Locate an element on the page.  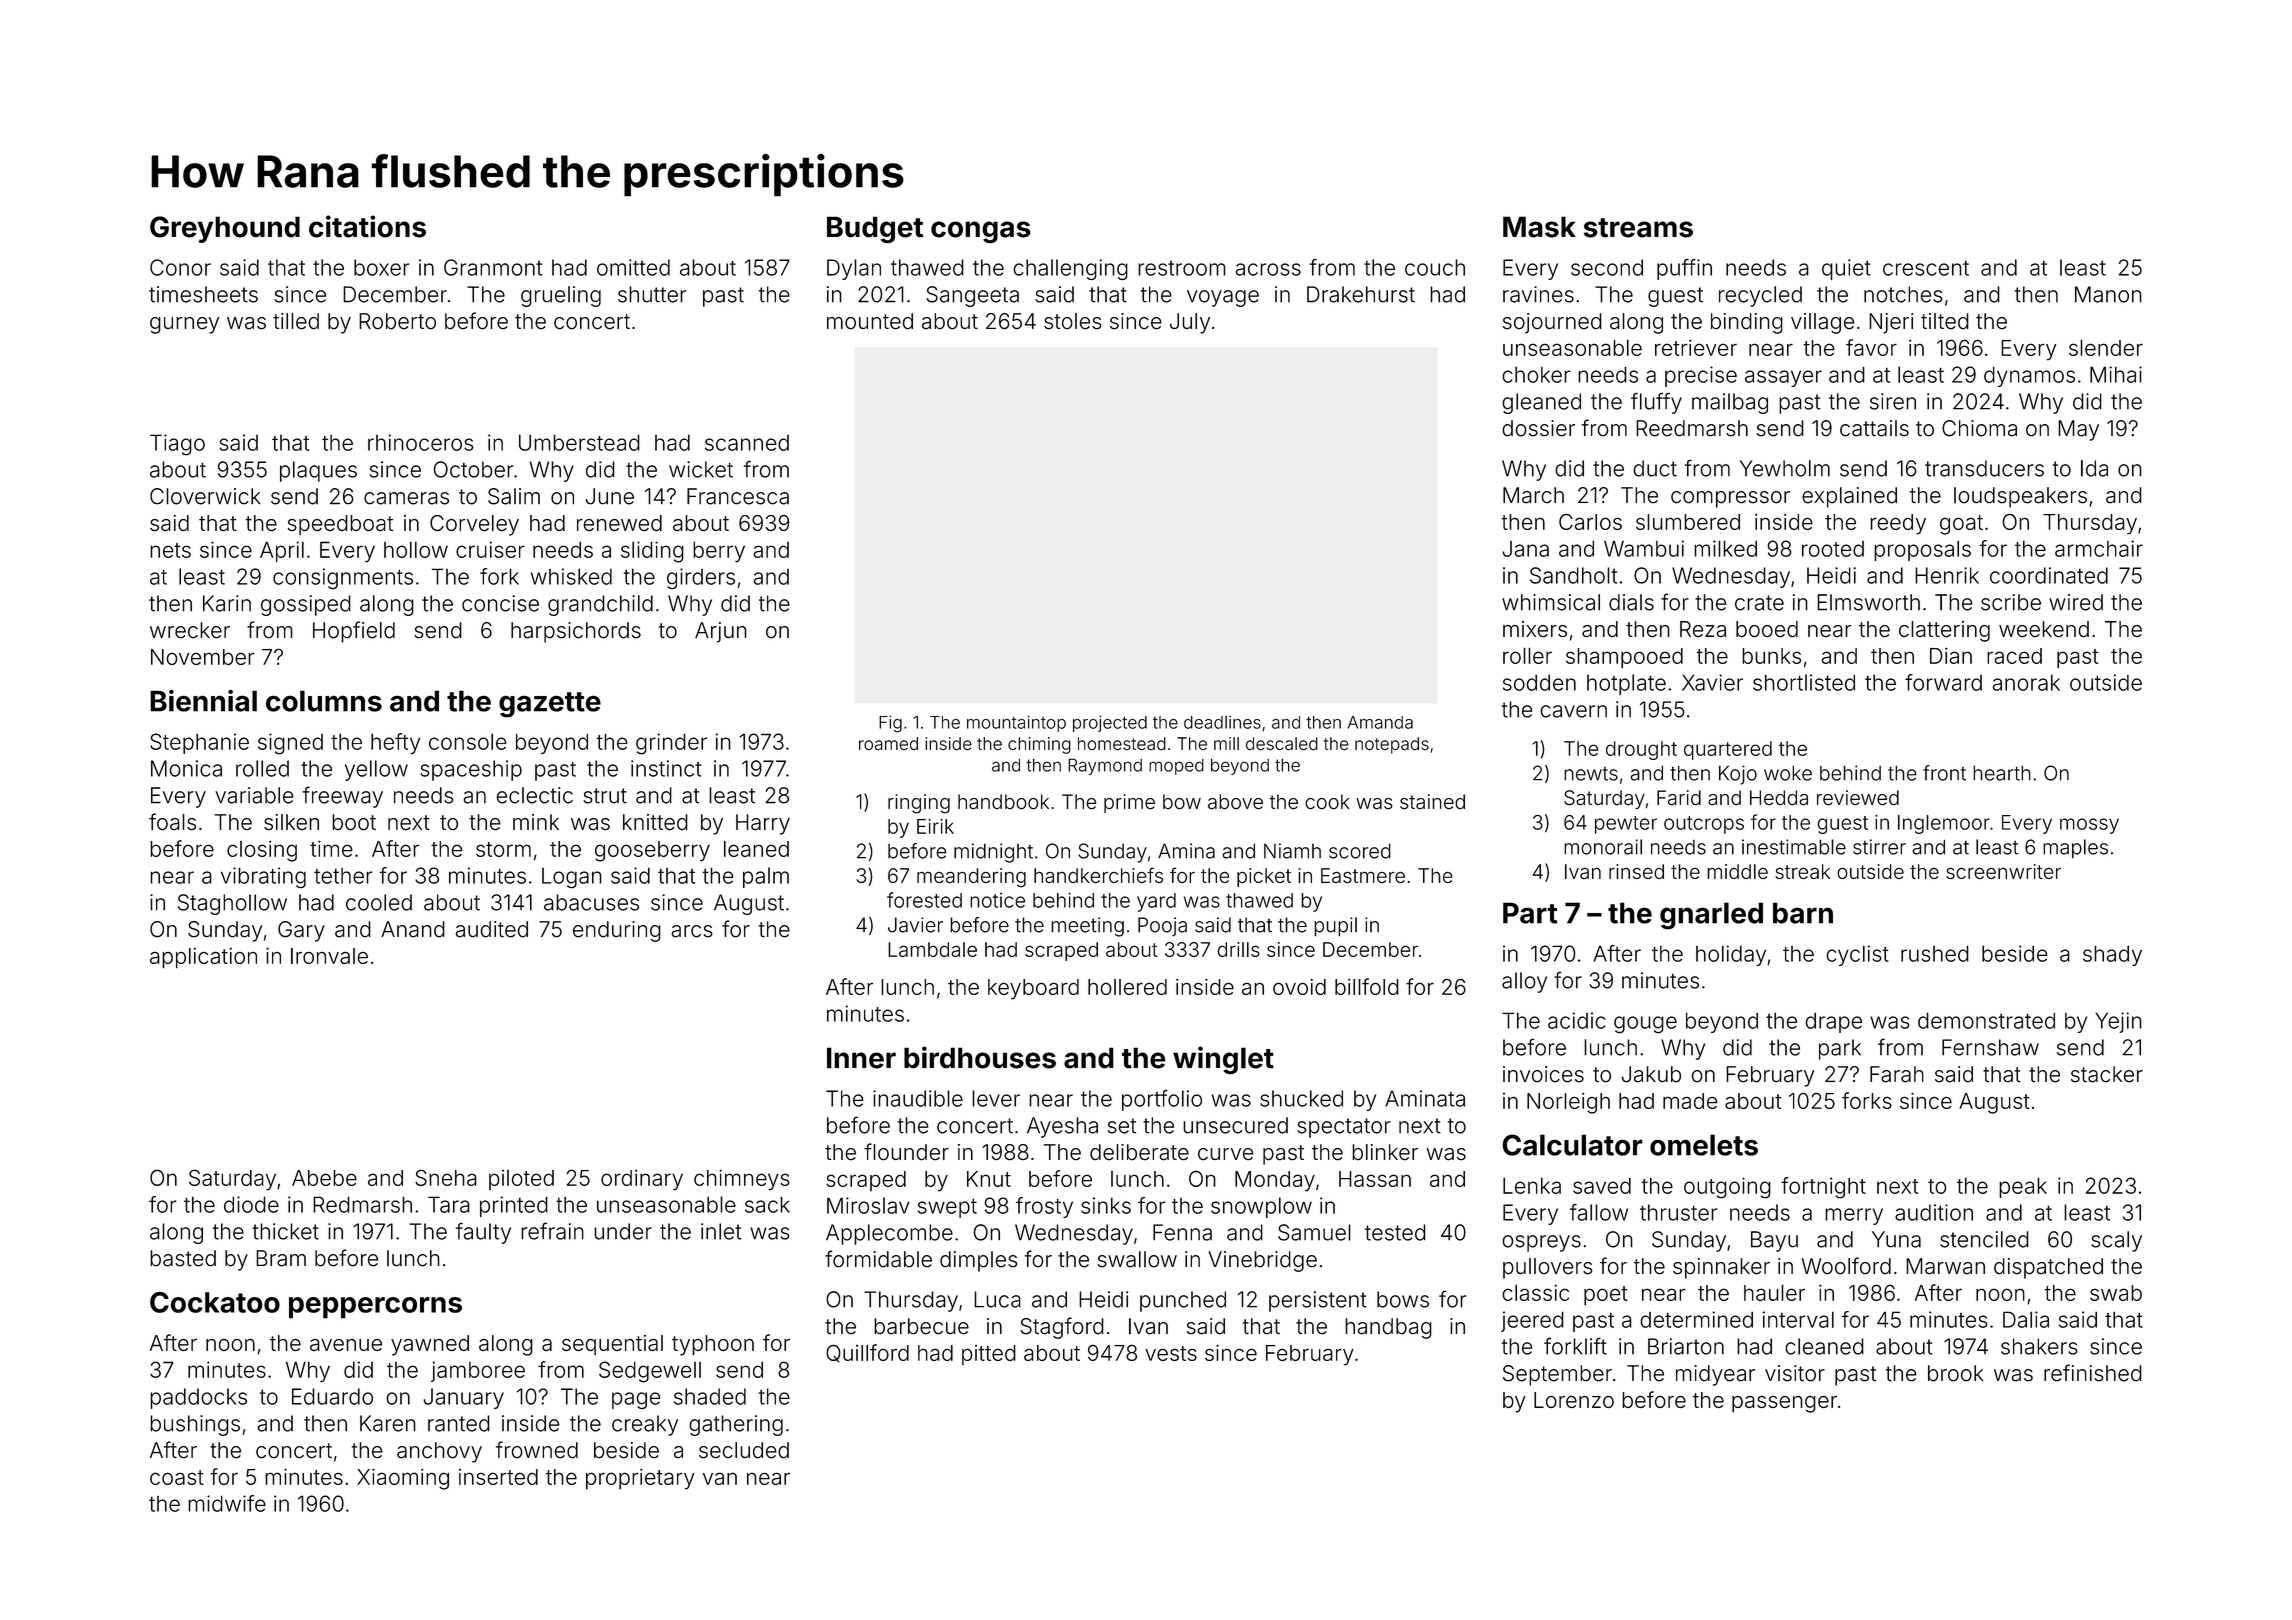
above is located at coordinates (1235, 802).
